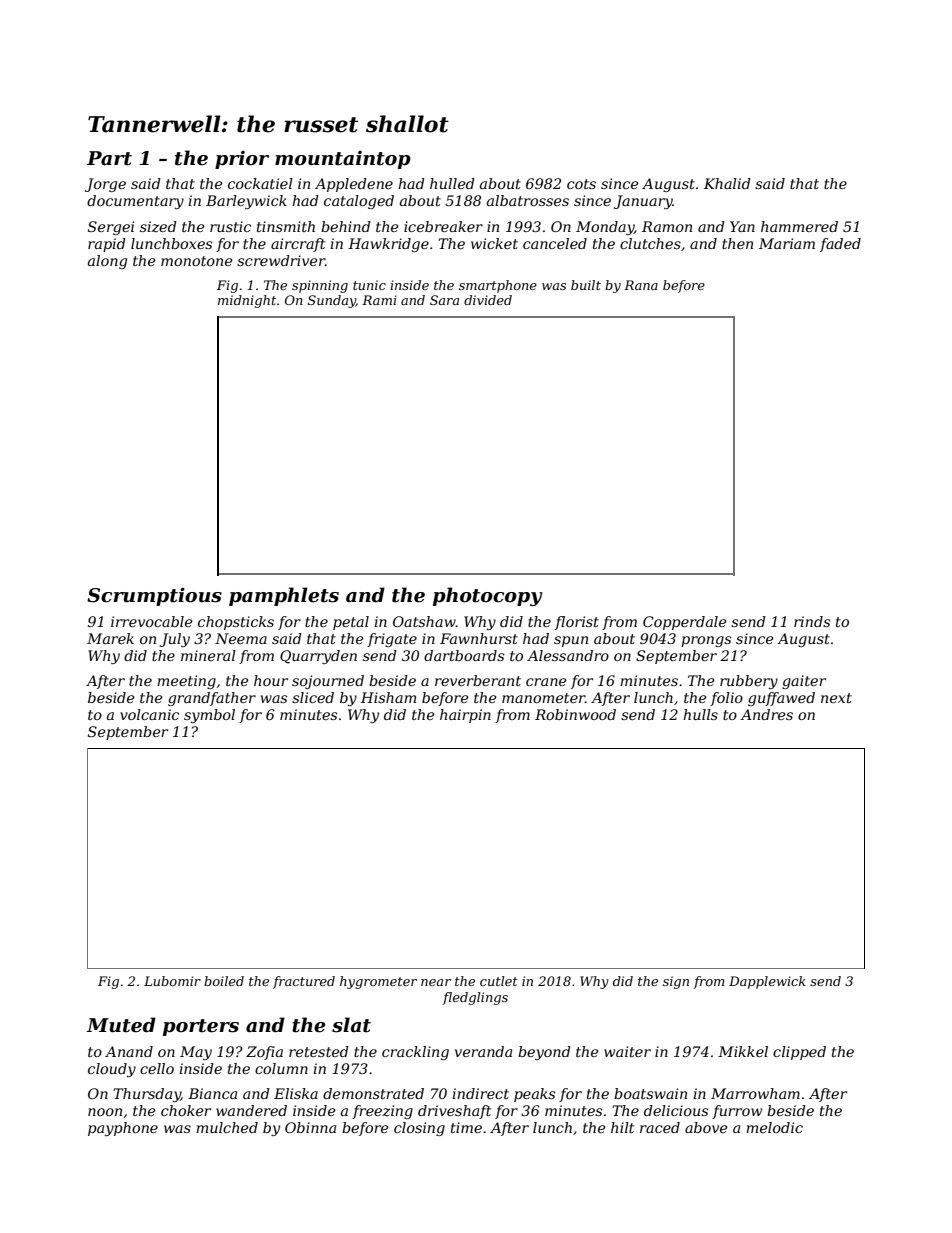 The height and width of the screenshot is (1233, 952). What do you see at coordinates (840, 245) in the screenshot?
I see `faded` at bounding box center [840, 245].
